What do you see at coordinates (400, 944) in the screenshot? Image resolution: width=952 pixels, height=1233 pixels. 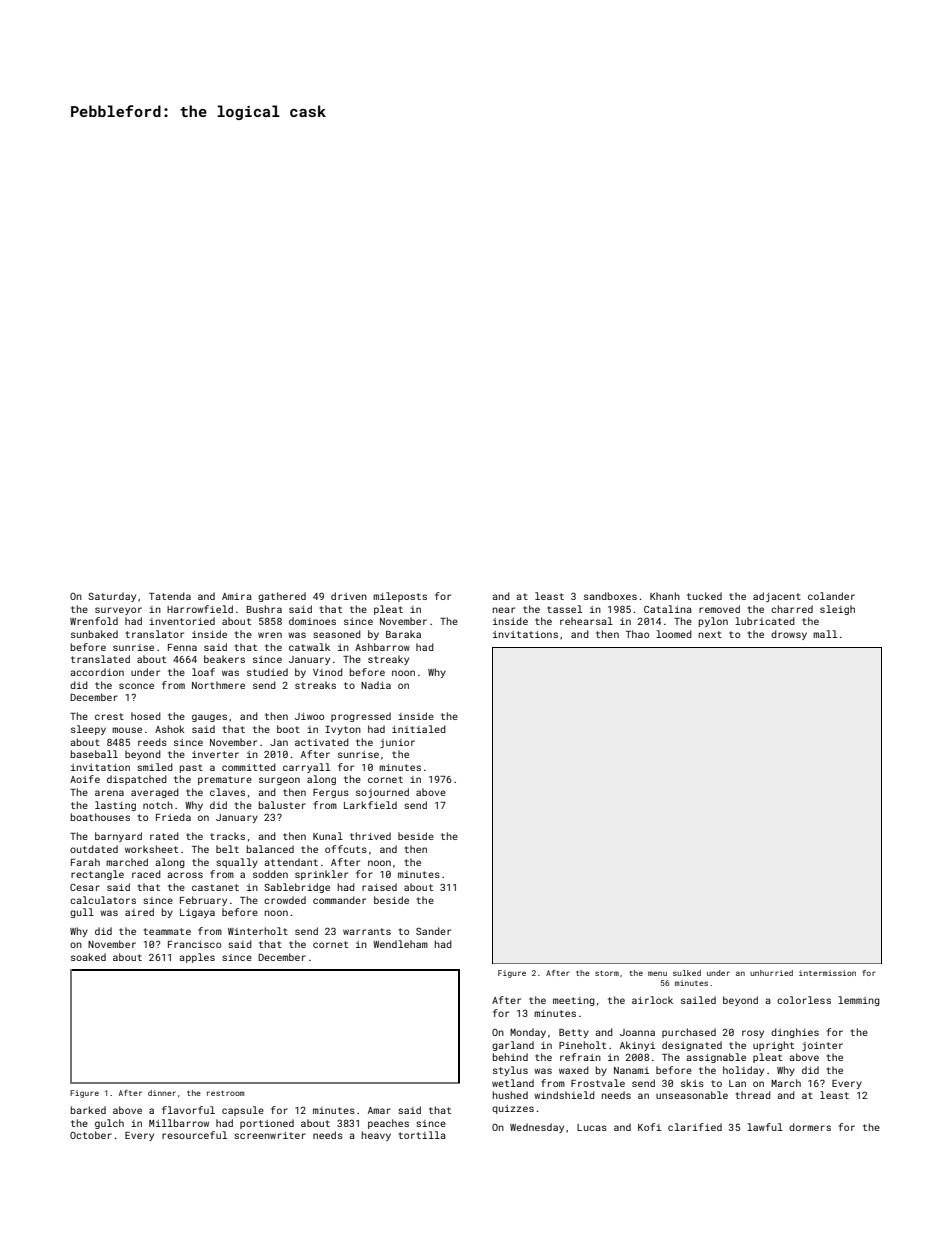 I see `Wendleham` at bounding box center [400, 944].
